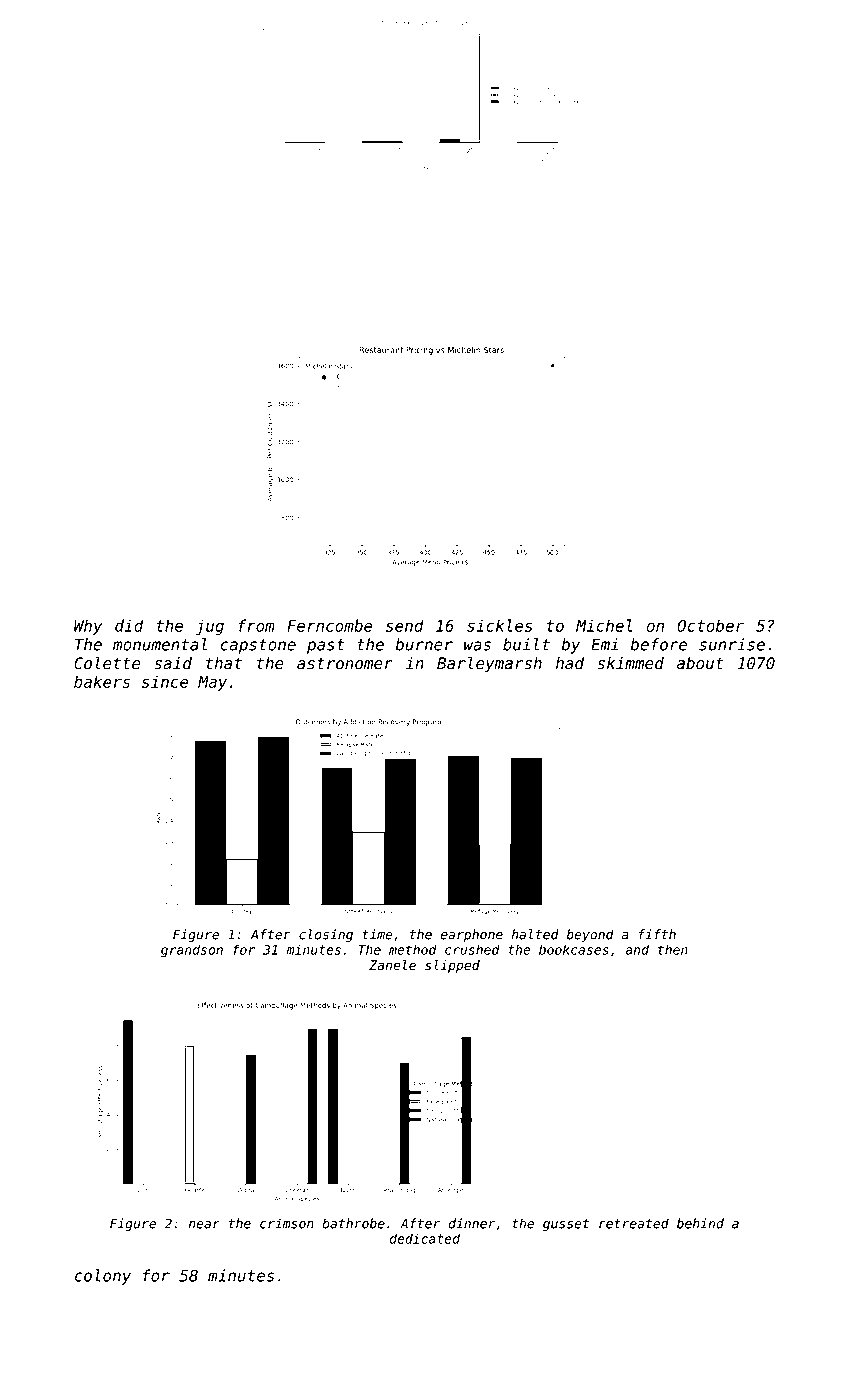 This screenshot has width=849, height=1400. I want to click on monumental, so click(160, 644).
